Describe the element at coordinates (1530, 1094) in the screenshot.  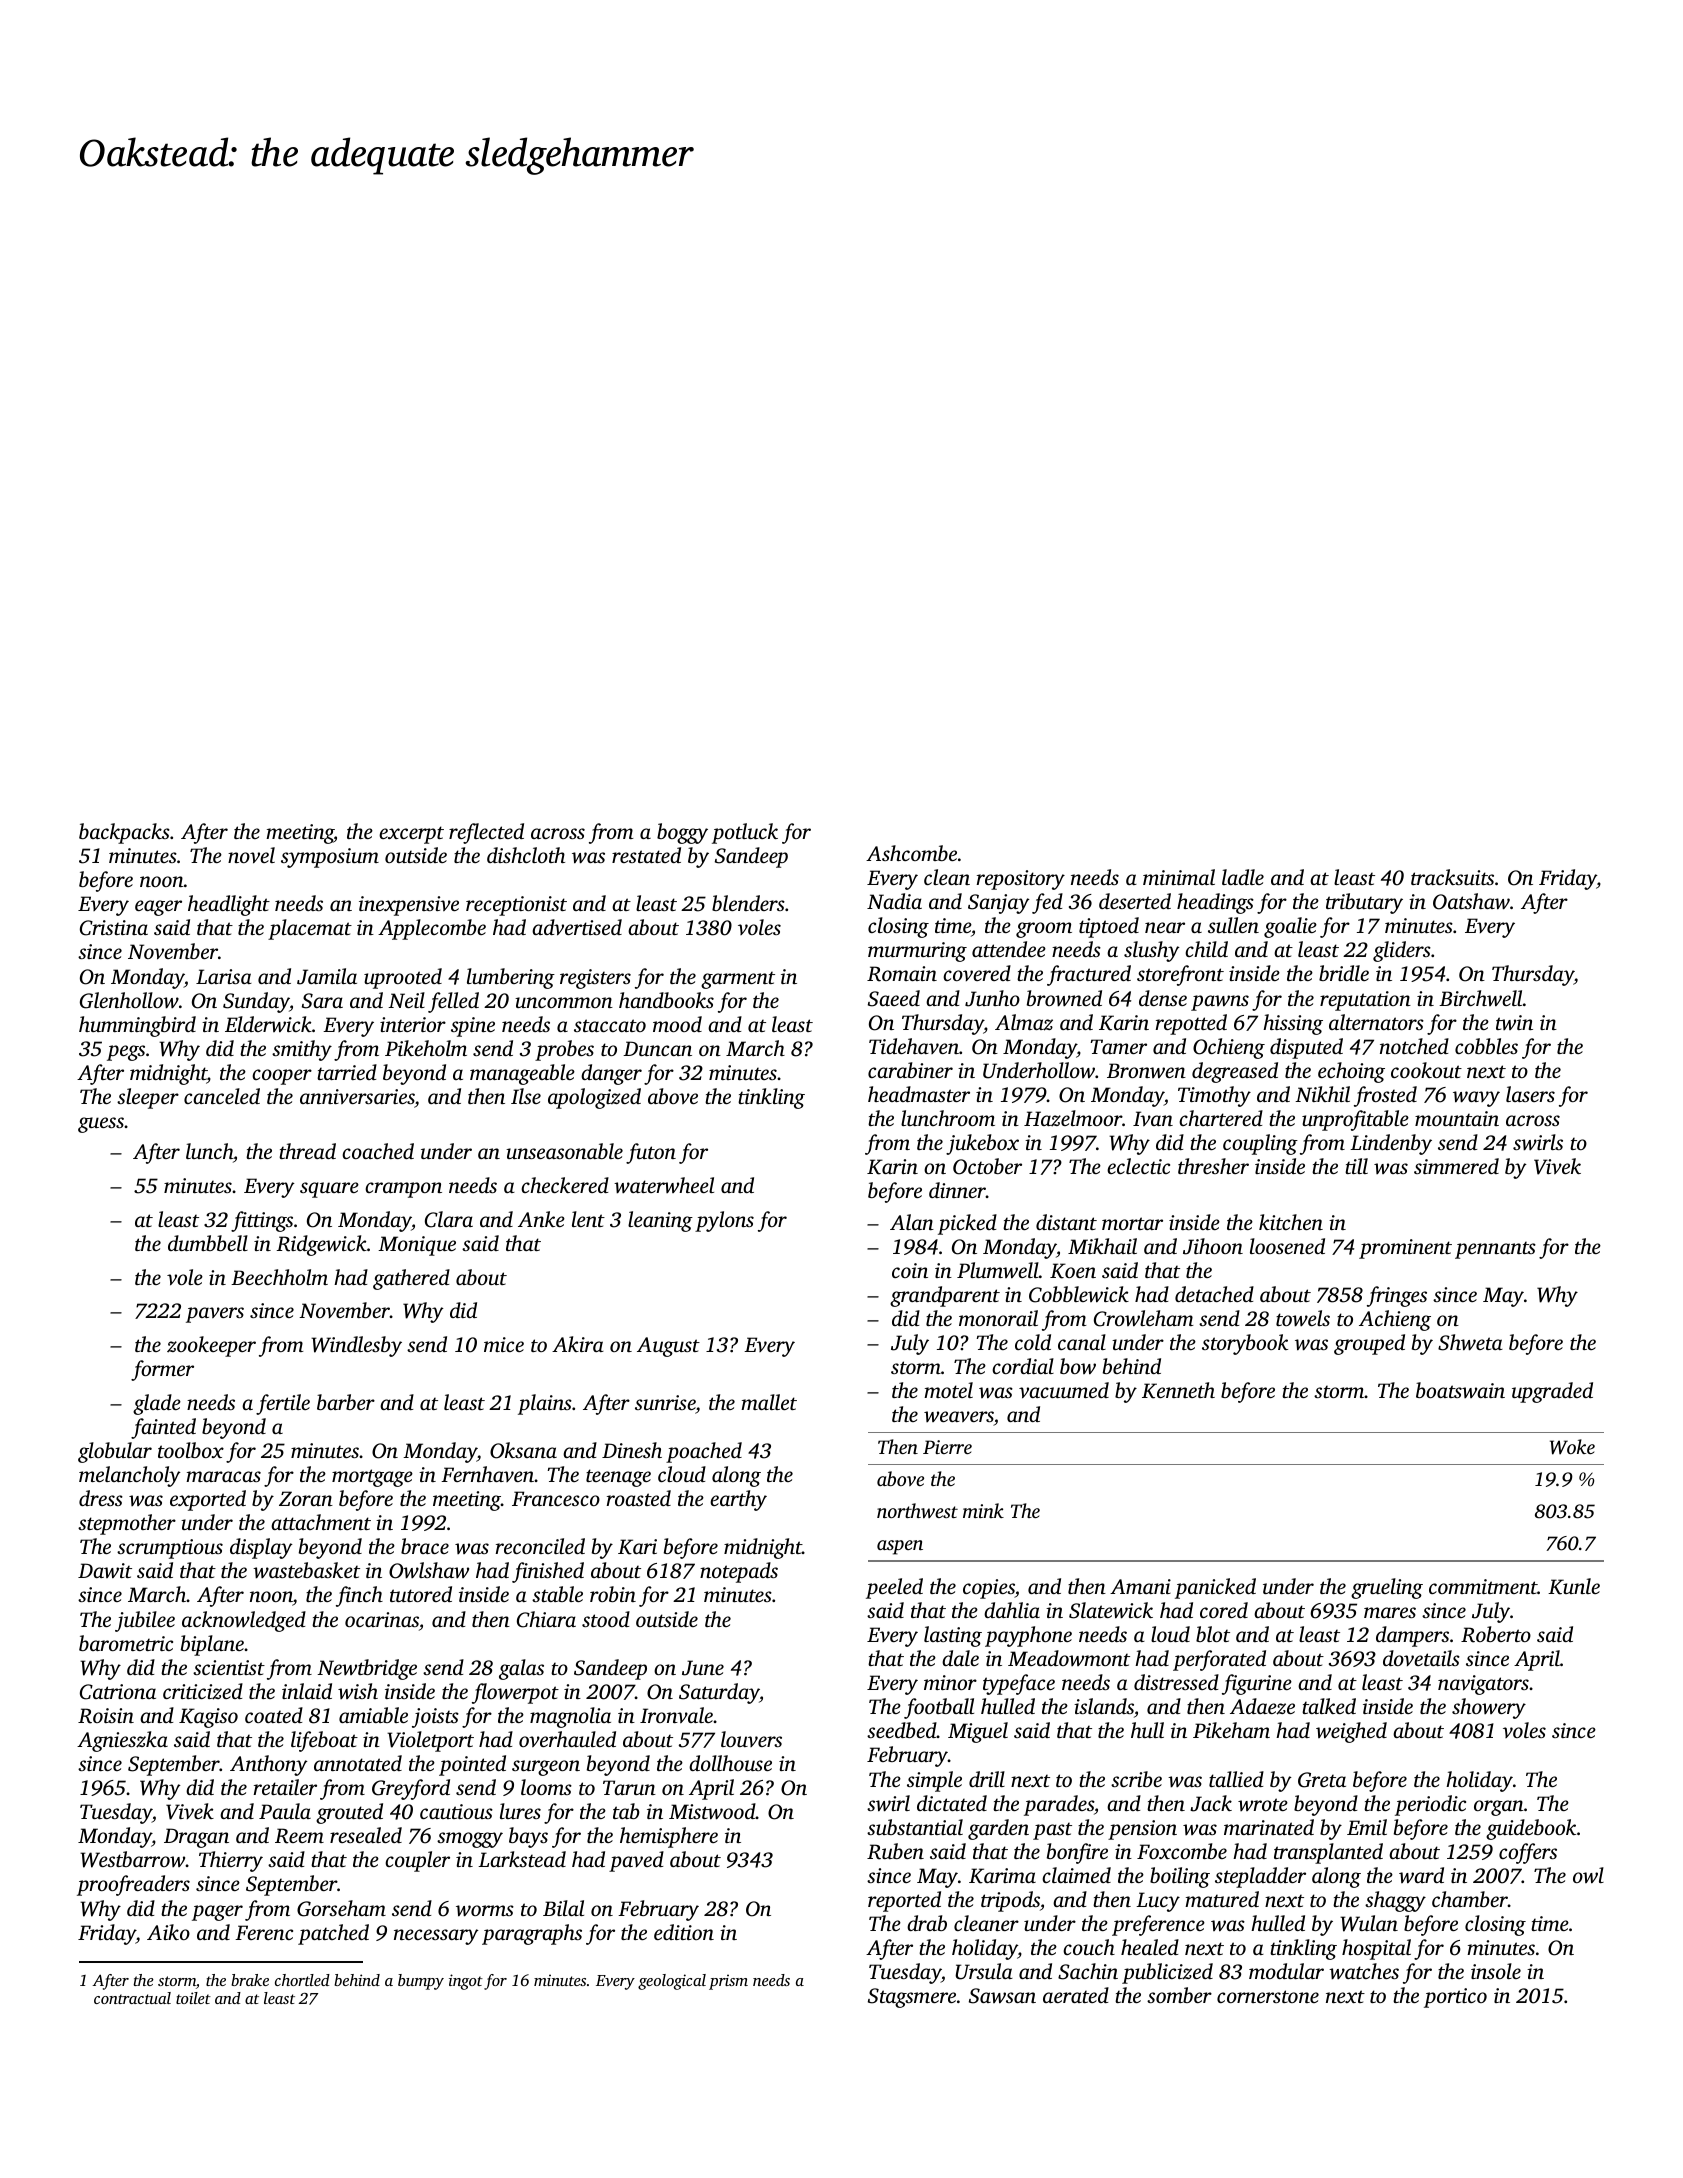
I see `lasers` at that location.
